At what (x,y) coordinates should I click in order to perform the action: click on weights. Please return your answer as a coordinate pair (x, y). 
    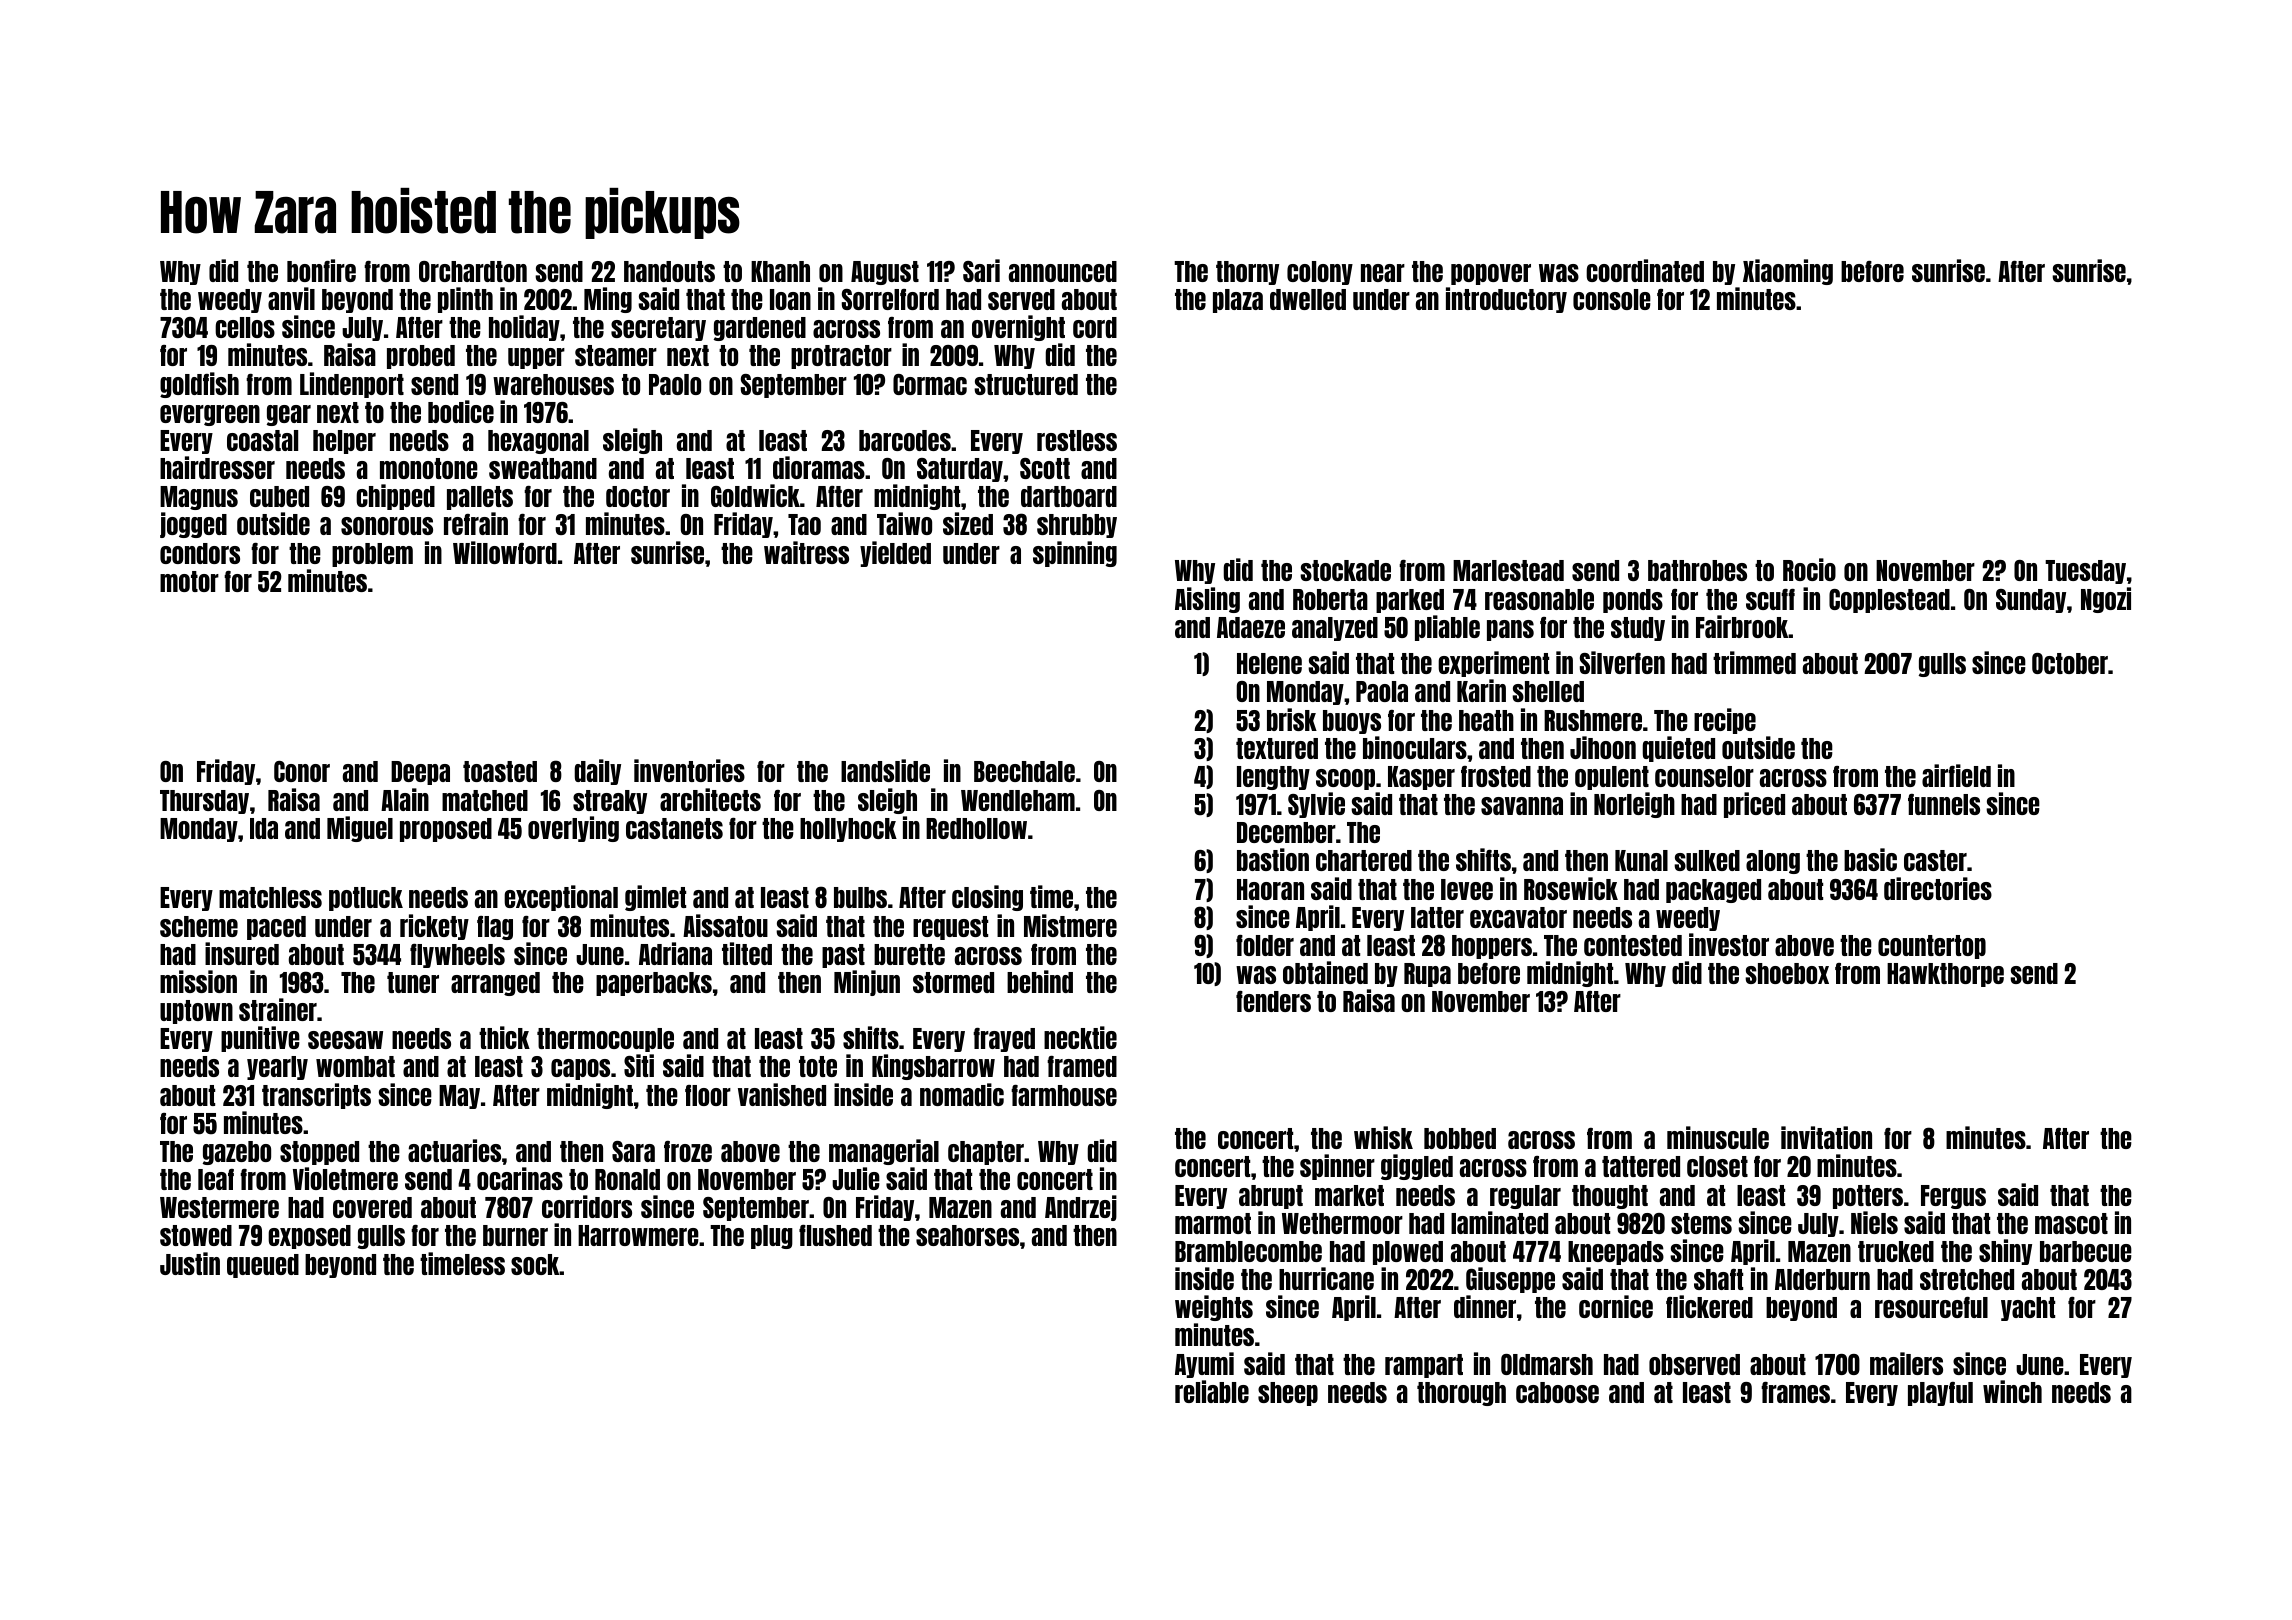
    Looking at the image, I should click on (1214, 1308).
